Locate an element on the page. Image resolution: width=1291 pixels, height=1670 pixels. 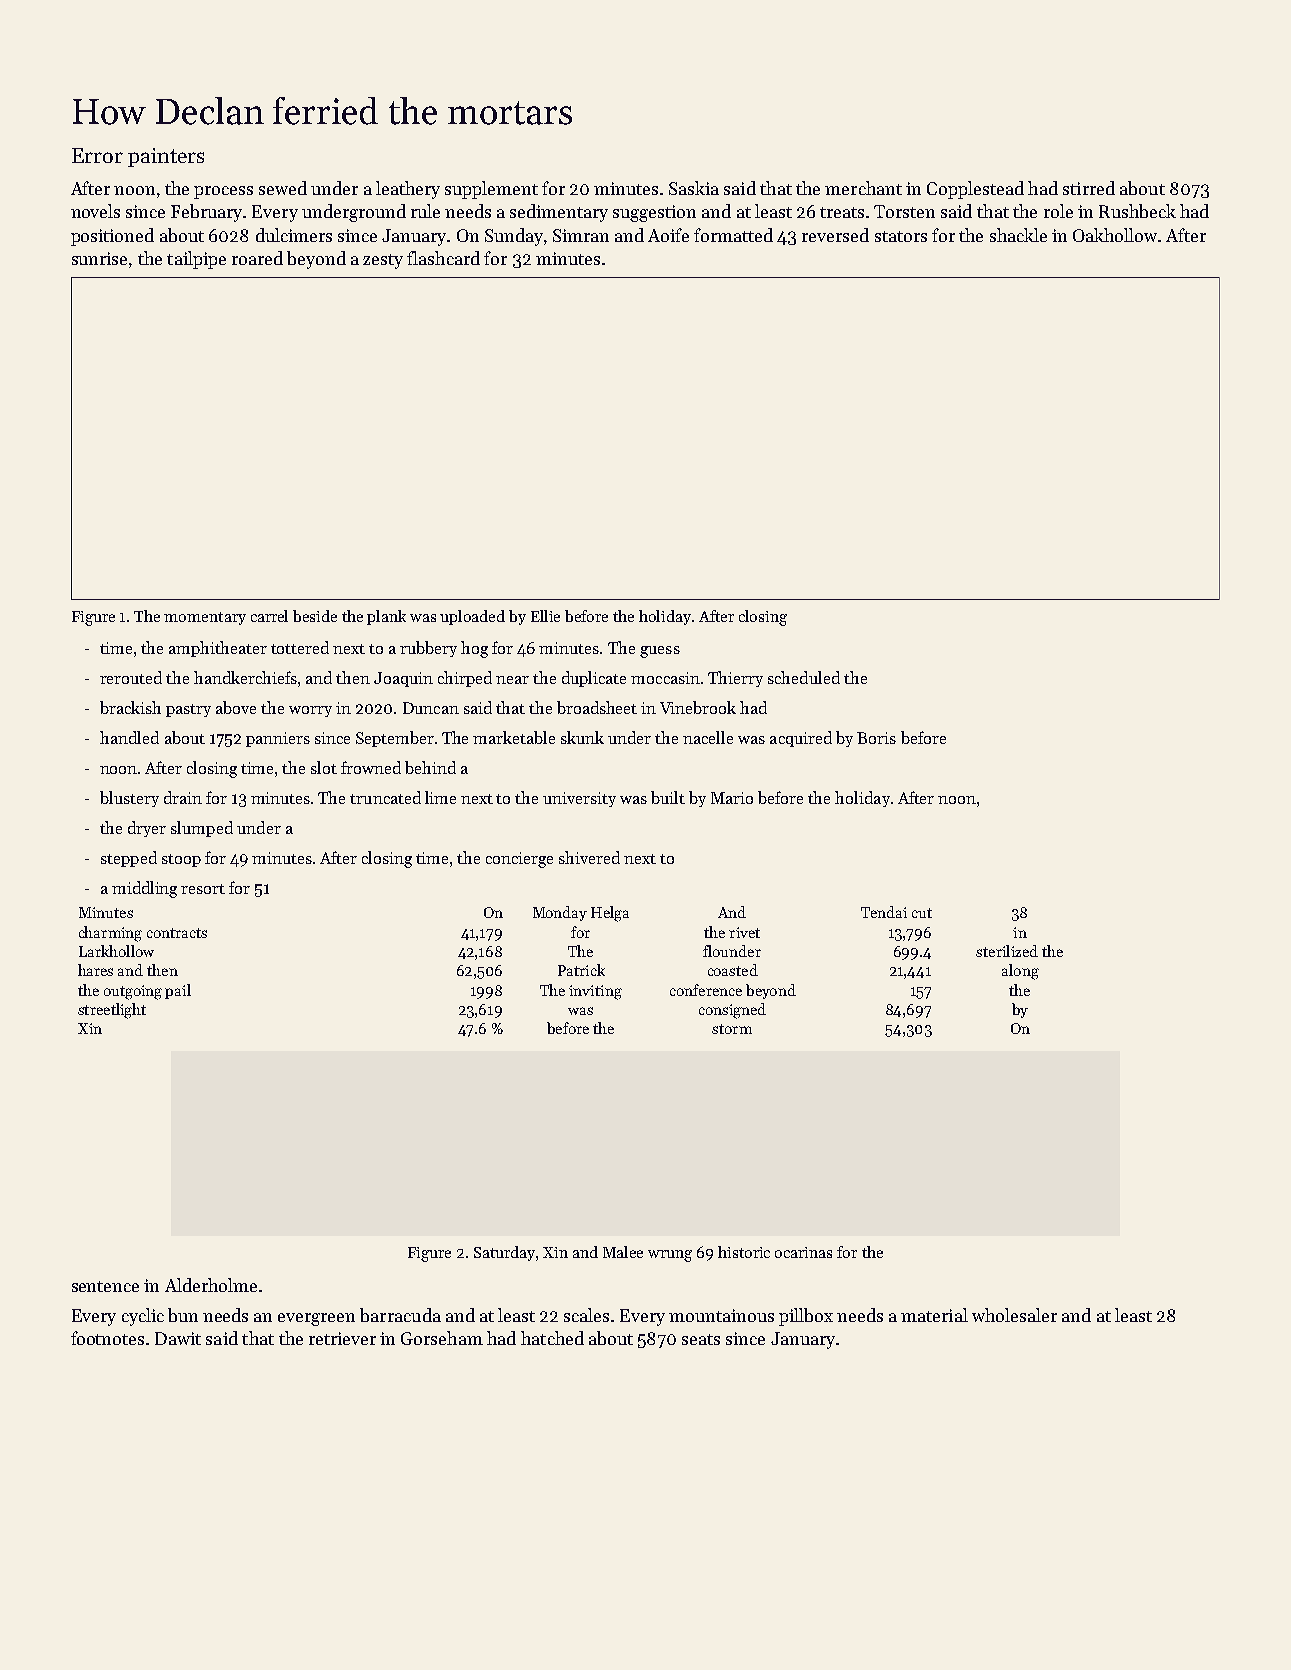
Ellie is located at coordinates (545, 616).
